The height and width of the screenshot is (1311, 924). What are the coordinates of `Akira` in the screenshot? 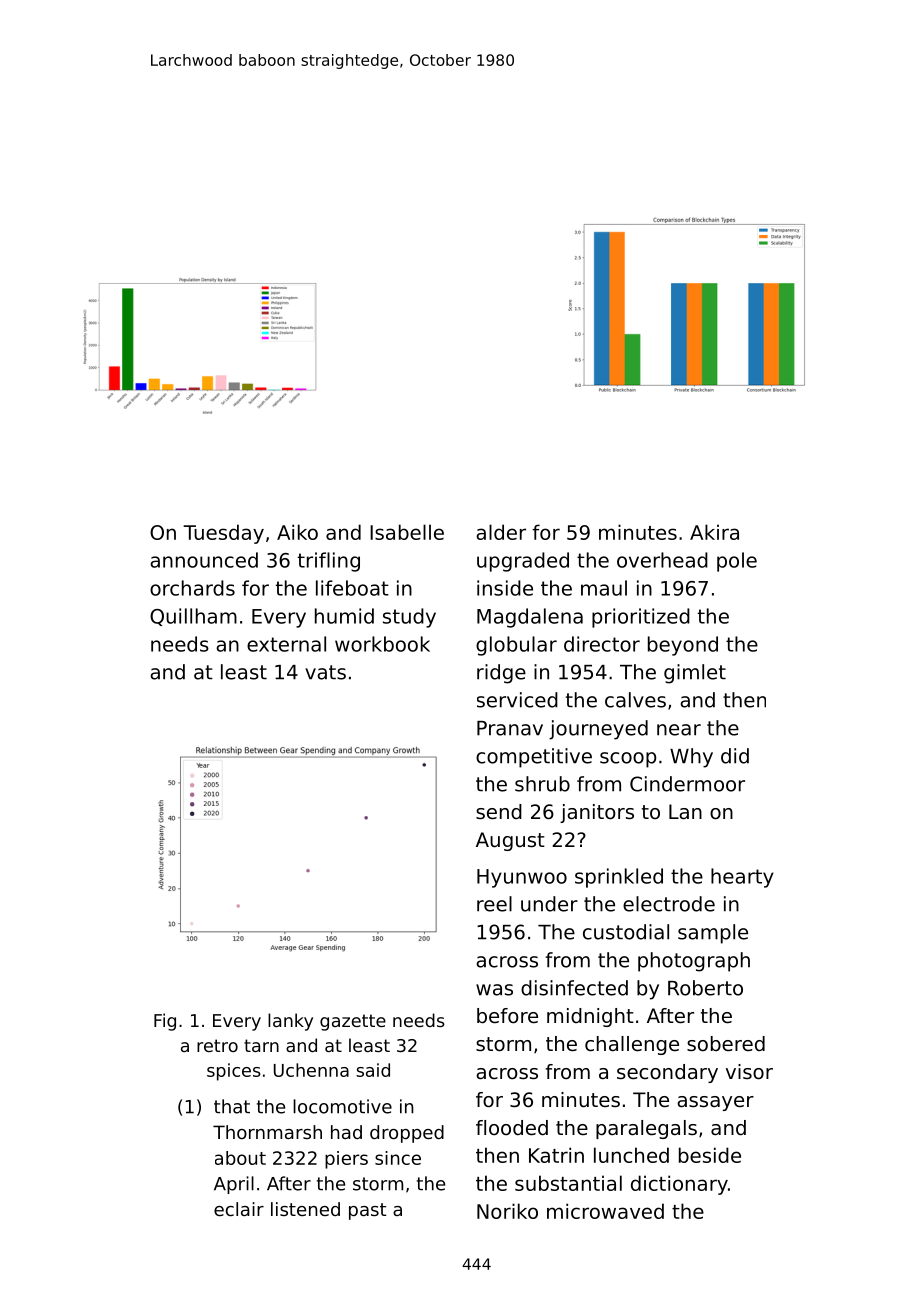 It's located at (714, 532).
